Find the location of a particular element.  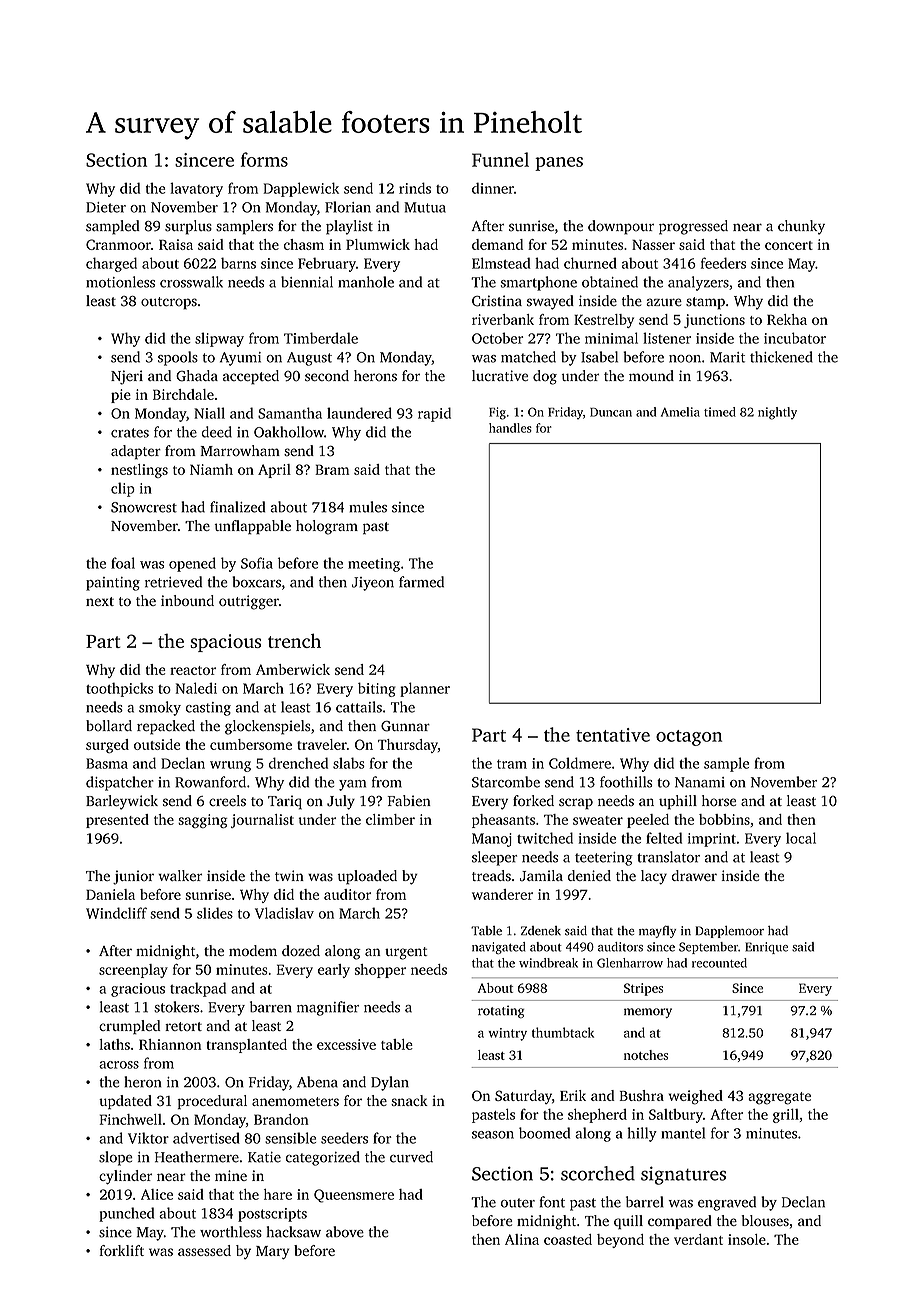

panes is located at coordinates (559, 164).
